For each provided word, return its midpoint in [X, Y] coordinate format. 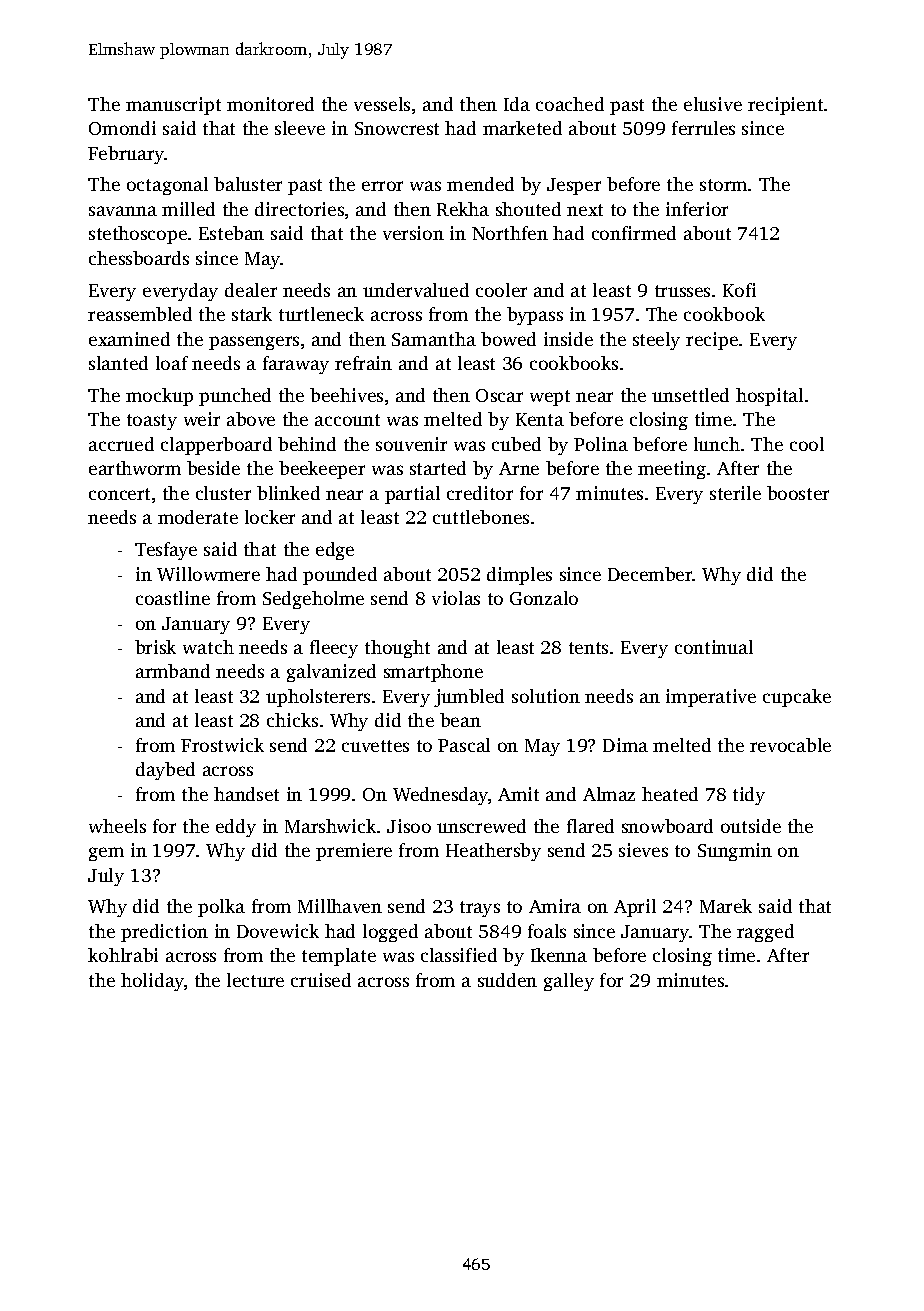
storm [723, 185]
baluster [248, 184]
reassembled [140, 314]
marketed [522, 128]
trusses [682, 291]
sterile [735, 493]
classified [459, 955]
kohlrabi [123, 955]
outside [751, 826]
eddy [236, 828]
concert [119, 494]
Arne [519, 468]
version [413, 233]
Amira [555, 906]
